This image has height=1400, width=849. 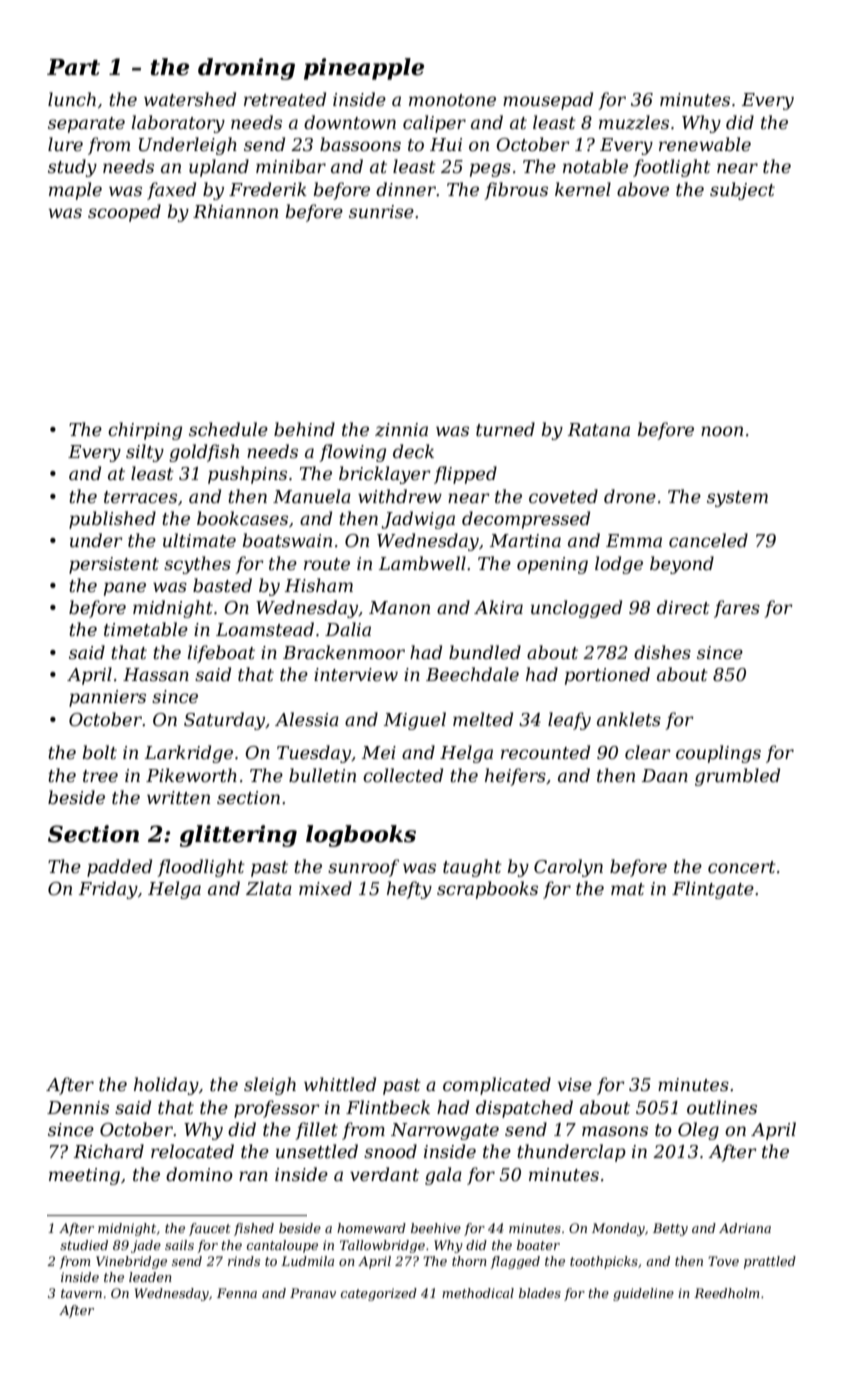 I want to click on lodge, so click(x=619, y=565).
